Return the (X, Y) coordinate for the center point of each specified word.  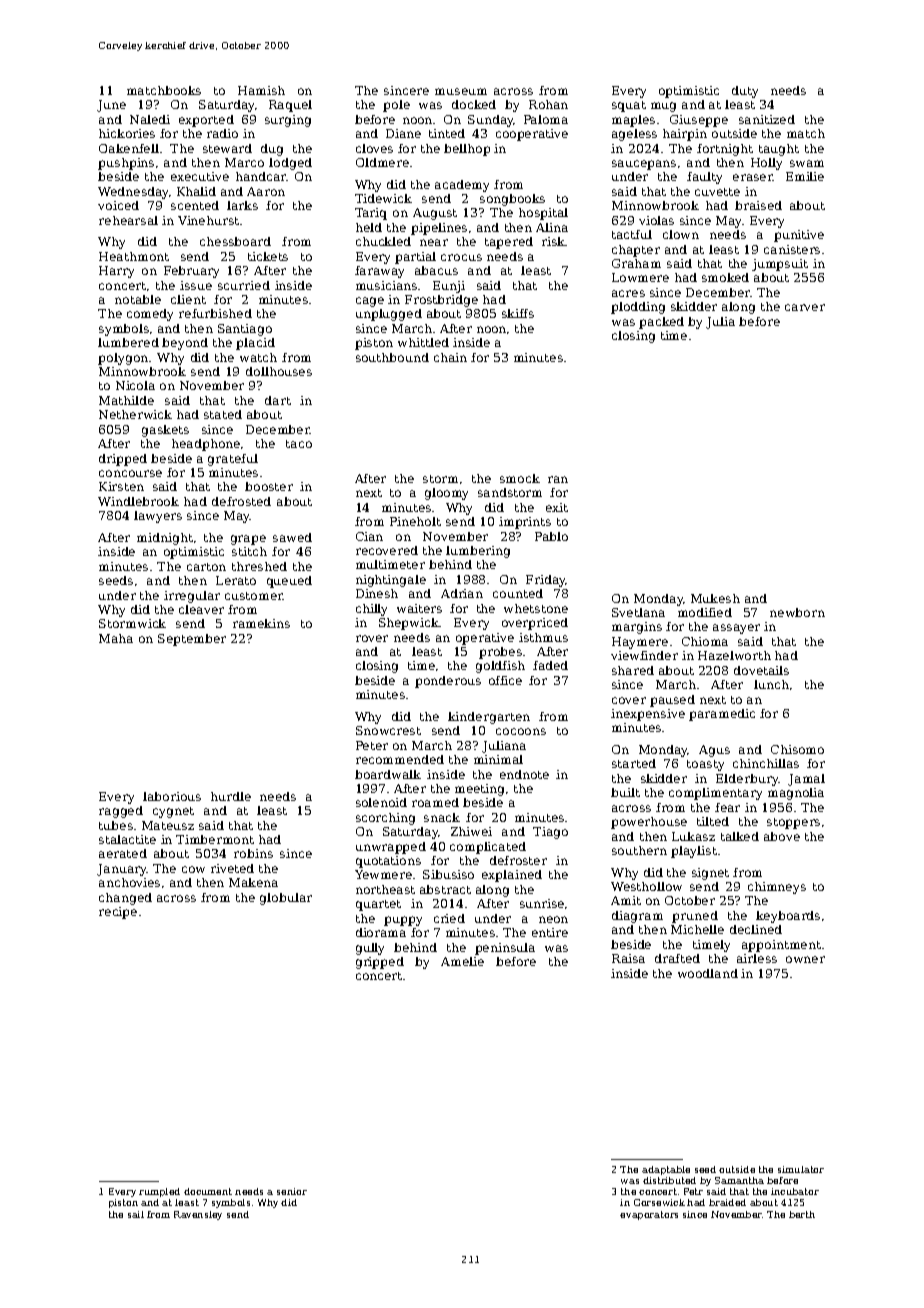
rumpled (159, 1192)
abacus (436, 270)
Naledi (150, 119)
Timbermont (215, 839)
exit (557, 507)
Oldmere (382, 162)
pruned (695, 917)
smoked (725, 277)
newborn (797, 612)
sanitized (767, 119)
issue (196, 285)
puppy (403, 921)
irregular (192, 597)
